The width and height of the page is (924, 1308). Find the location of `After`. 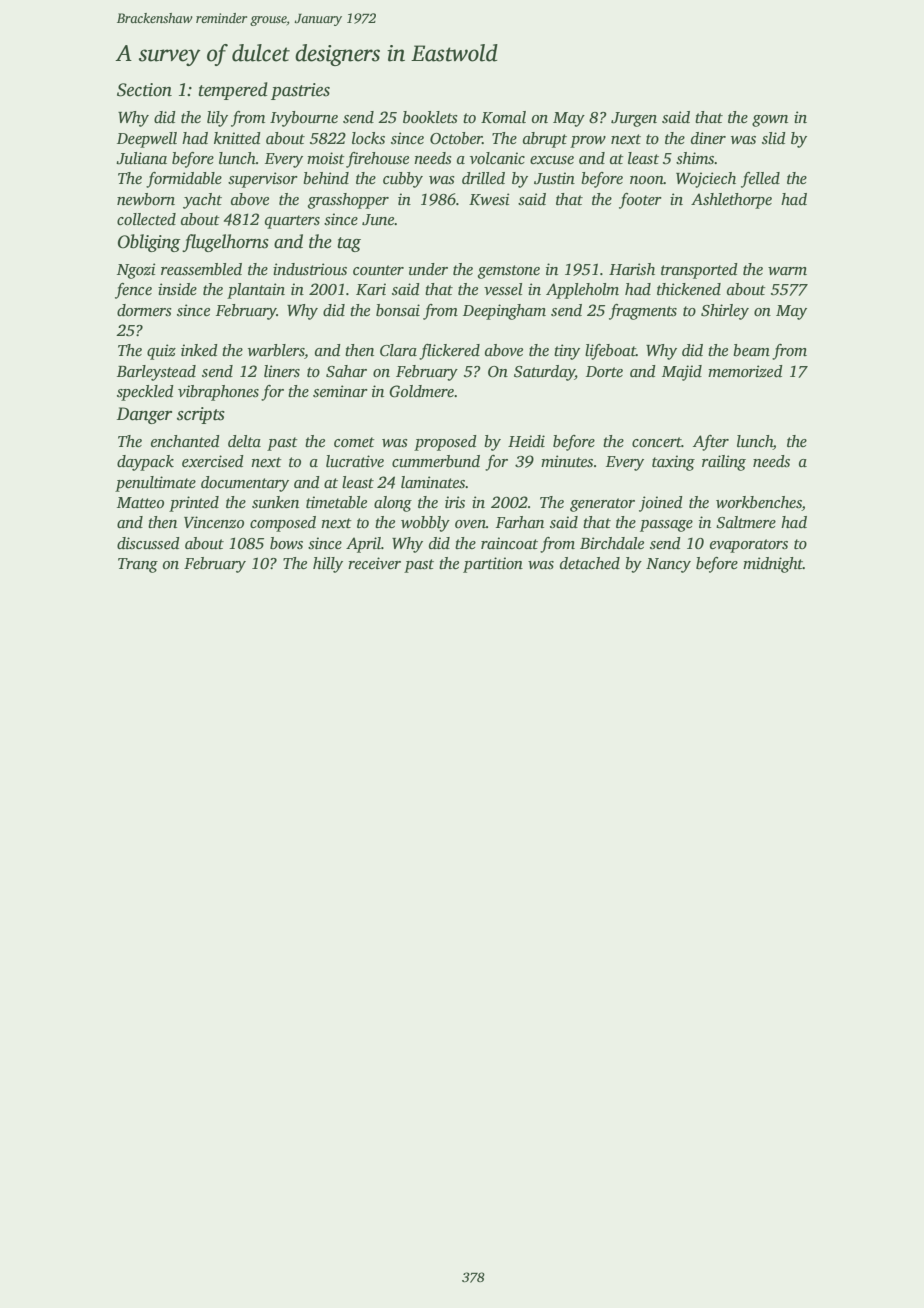

After is located at coordinates (711, 443).
